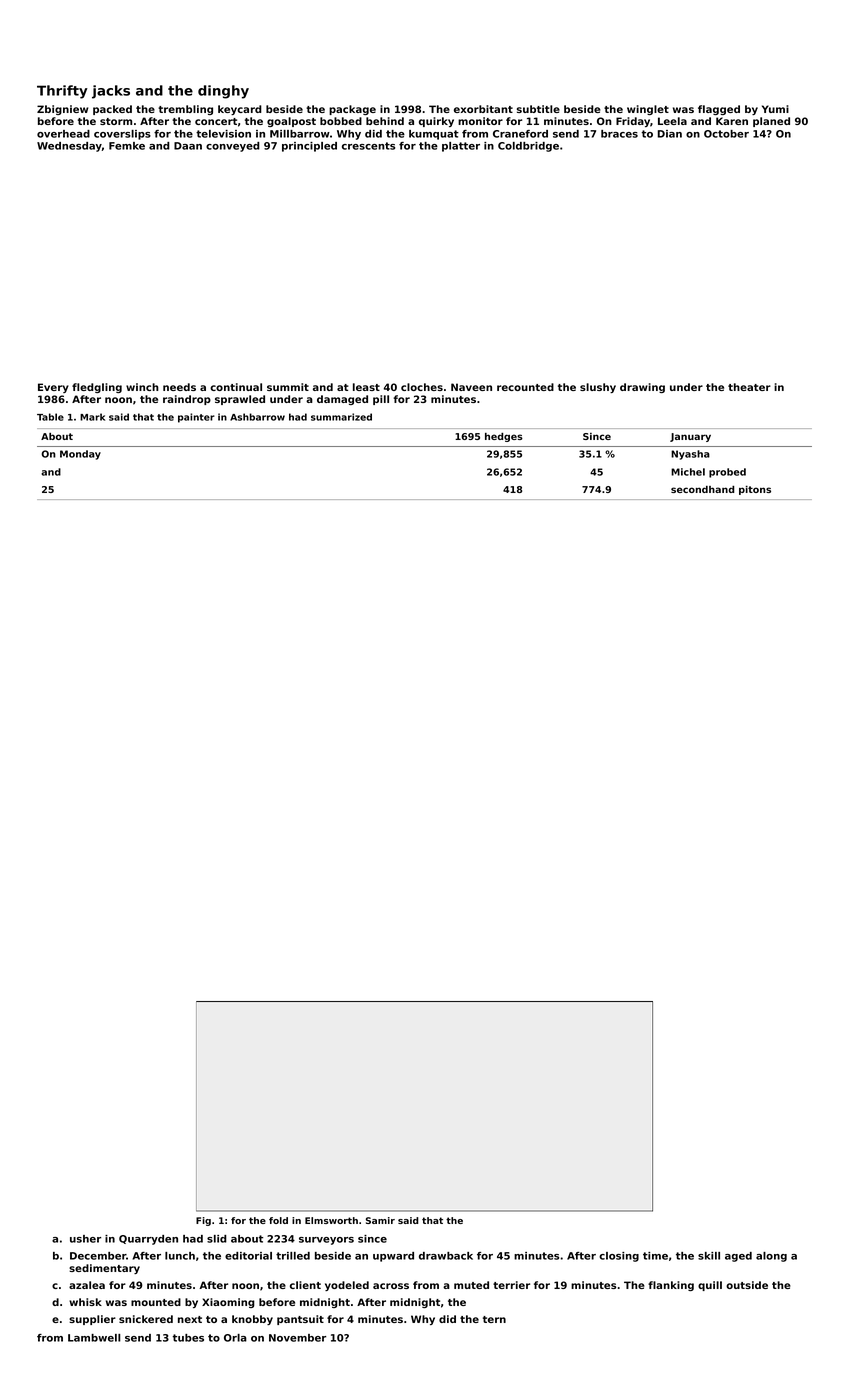 The height and width of the image is (1400, 849). I want to click on closing, so click(619, 1257).
